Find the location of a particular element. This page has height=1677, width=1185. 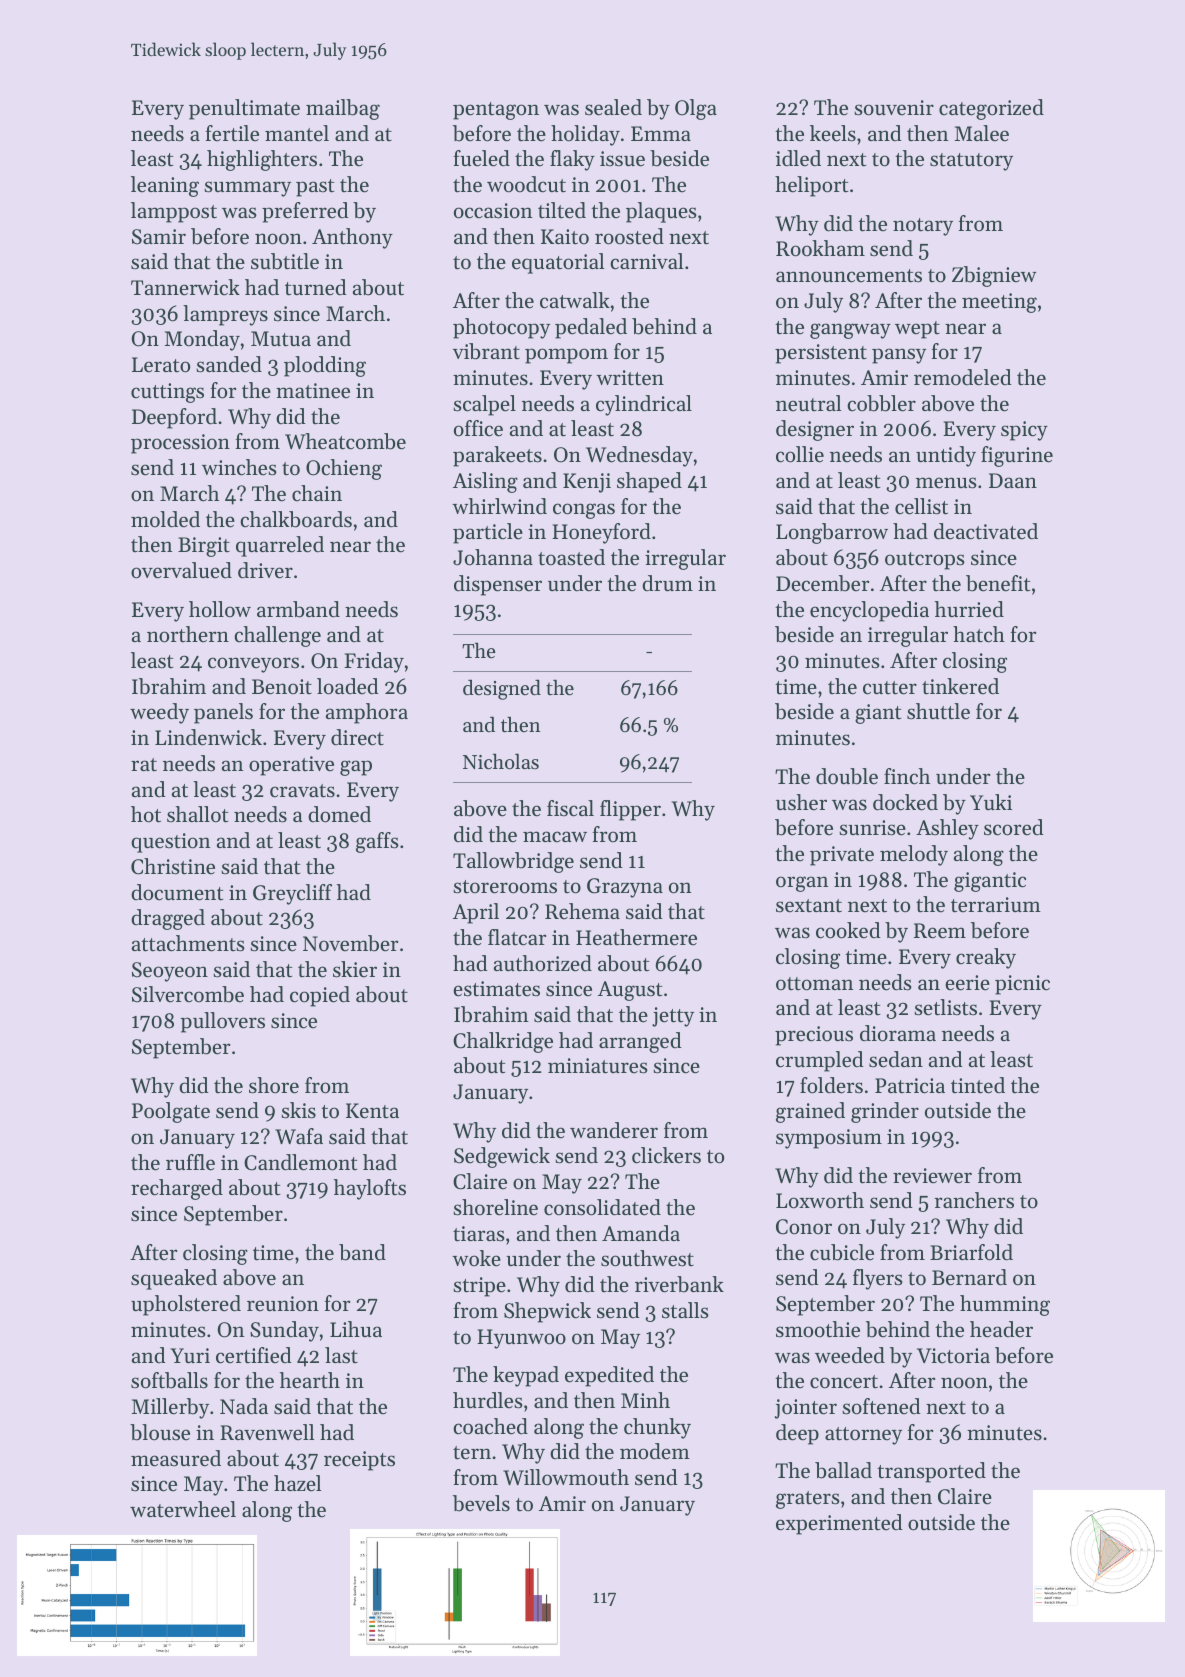

deactivated is located at coordinates (986, 531).
